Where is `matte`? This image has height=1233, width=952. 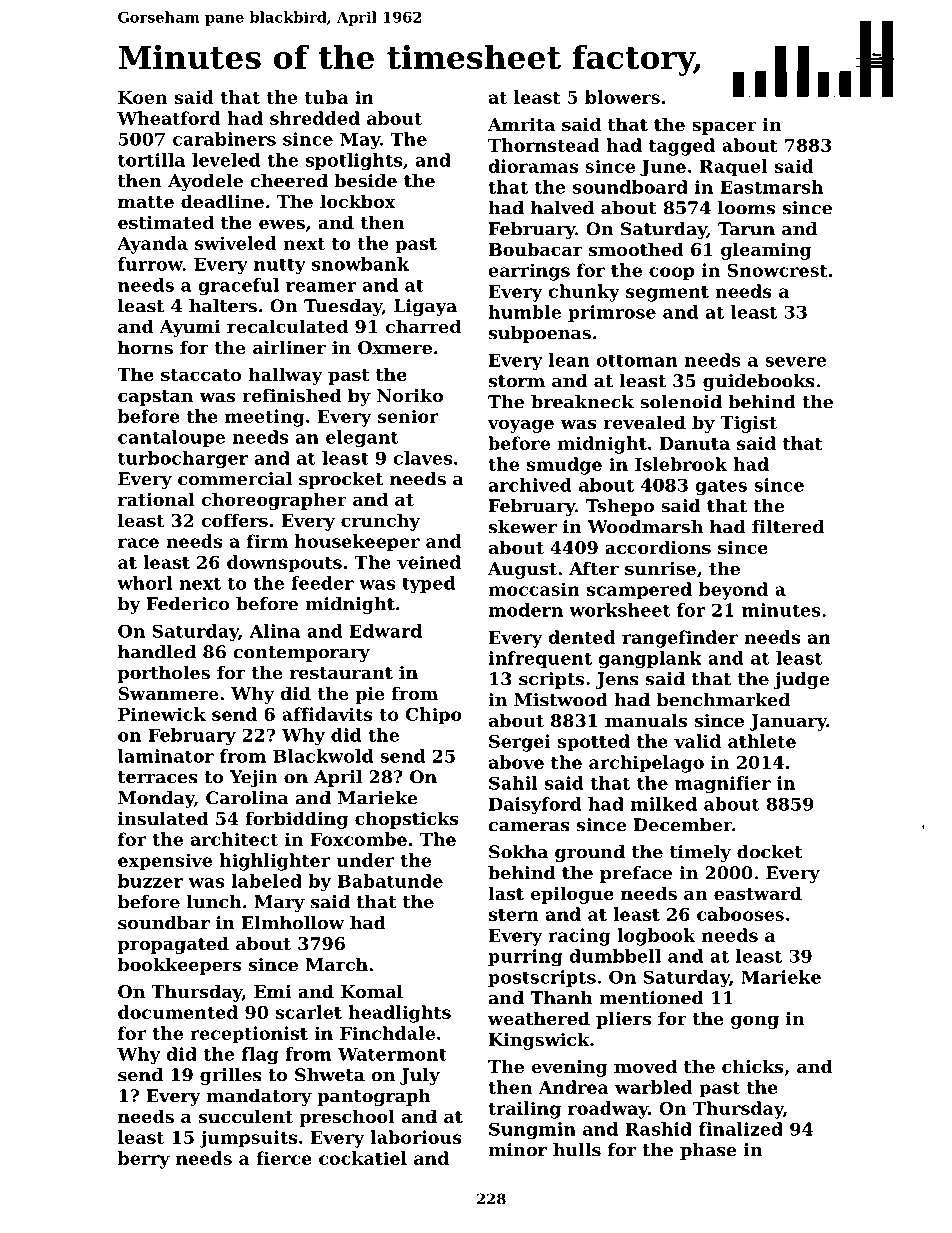 matte is located at coordinates (146, 202).
